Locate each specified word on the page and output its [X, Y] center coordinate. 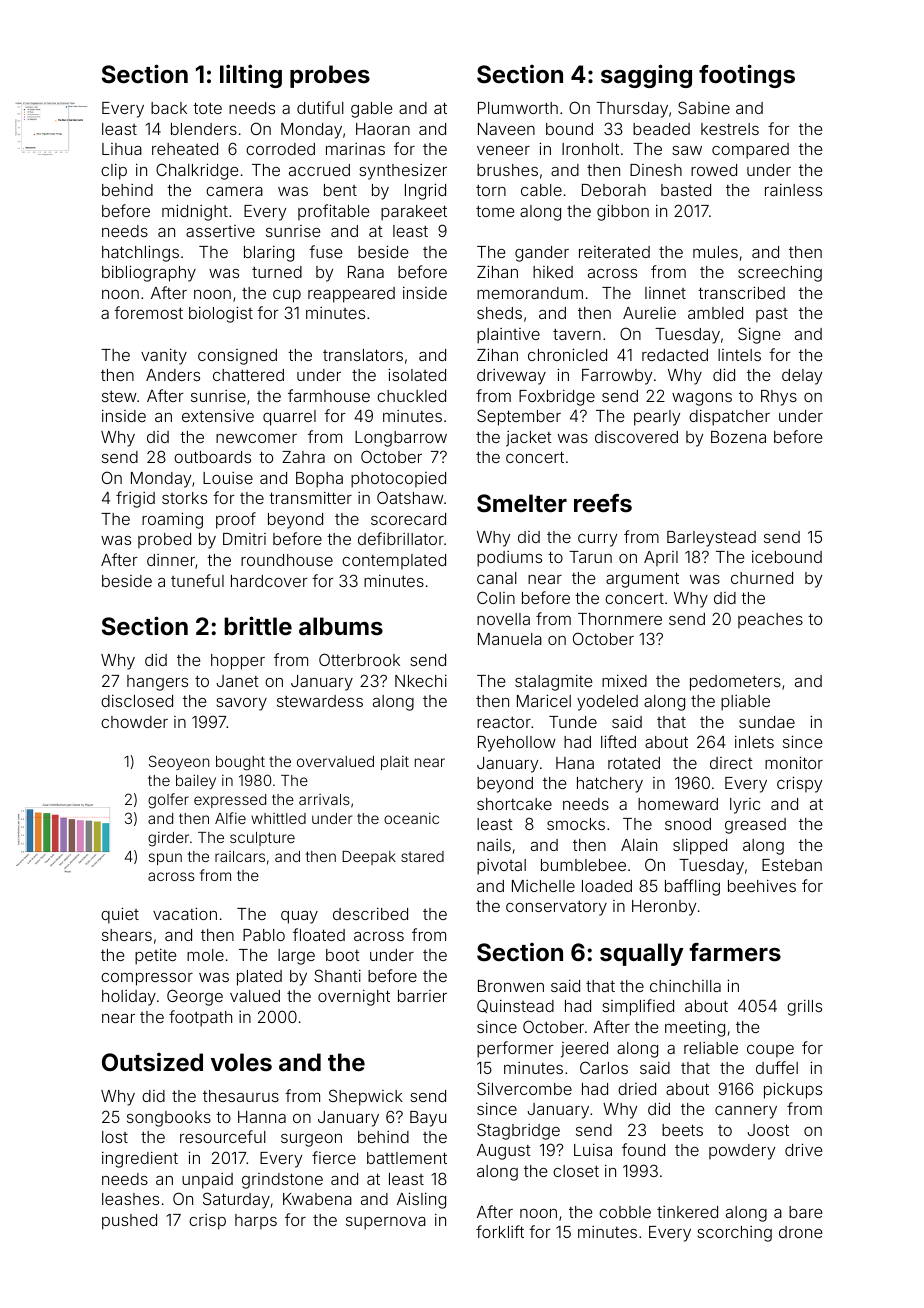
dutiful [320, 107]
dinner [171, 560]
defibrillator [401, 538]
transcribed [741, 292]
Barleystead [711, 539]
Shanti [337, 975]
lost [115, 1137]
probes [330, 76]
